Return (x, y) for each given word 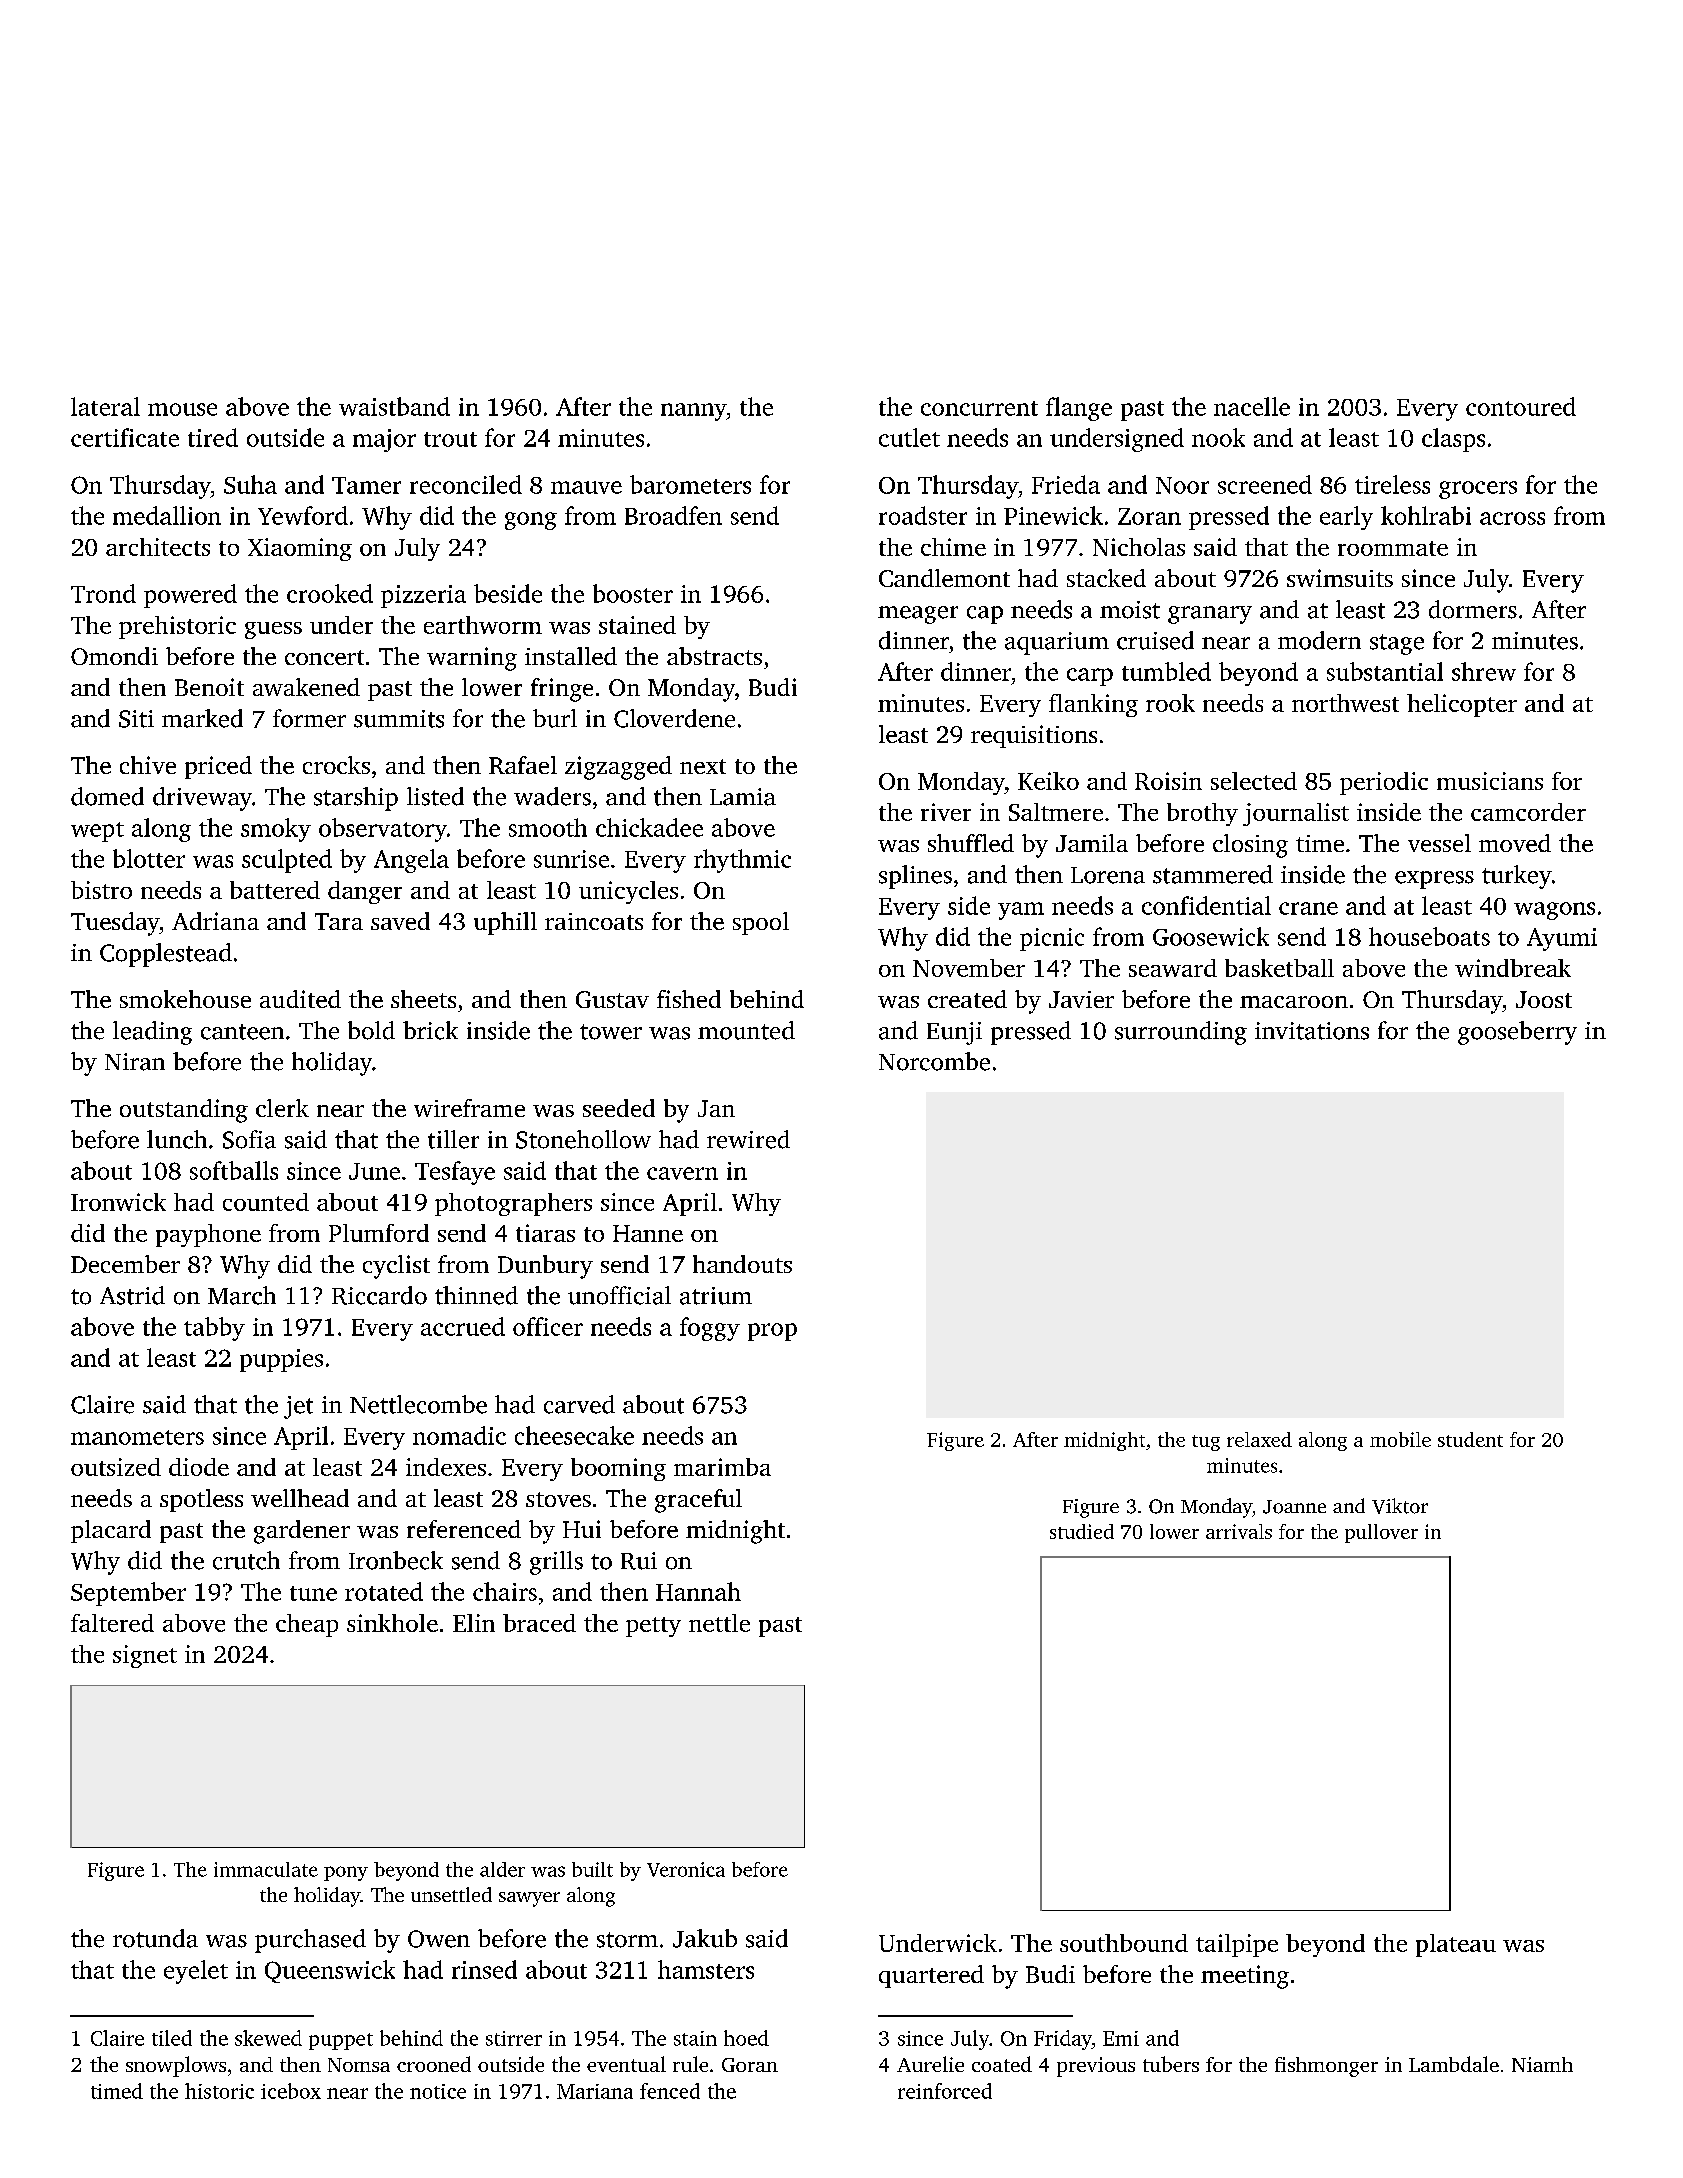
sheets (423, 999)
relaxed (1259, 1439)
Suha (250, 484)
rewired (748, 1139)
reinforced (945, 2091)
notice (438, 2091)
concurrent (979, 408)
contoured (1521, 406)
